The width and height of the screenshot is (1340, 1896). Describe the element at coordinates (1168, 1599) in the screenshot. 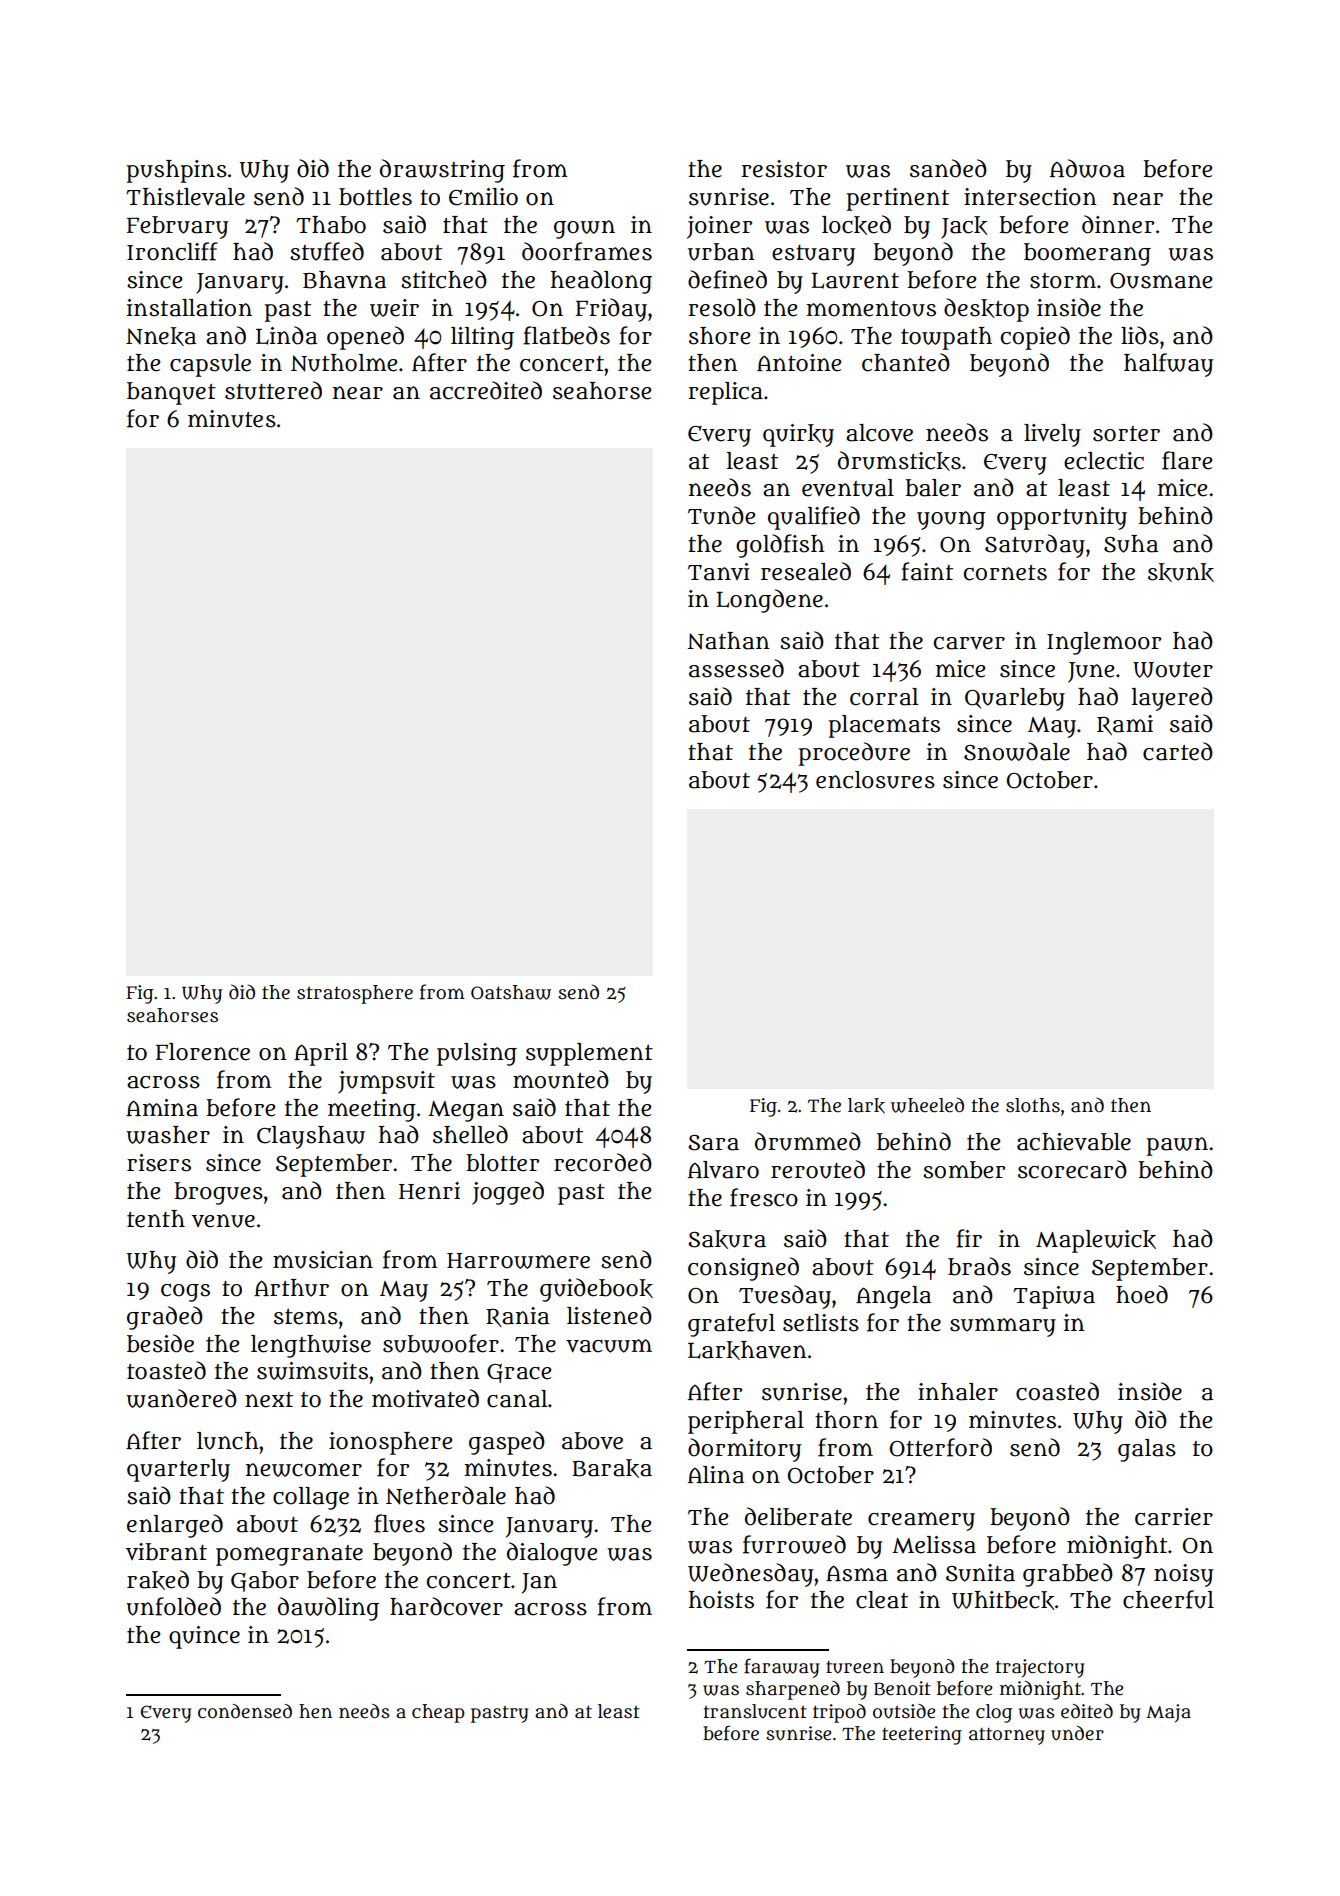

I see `cheerful` at that location.
